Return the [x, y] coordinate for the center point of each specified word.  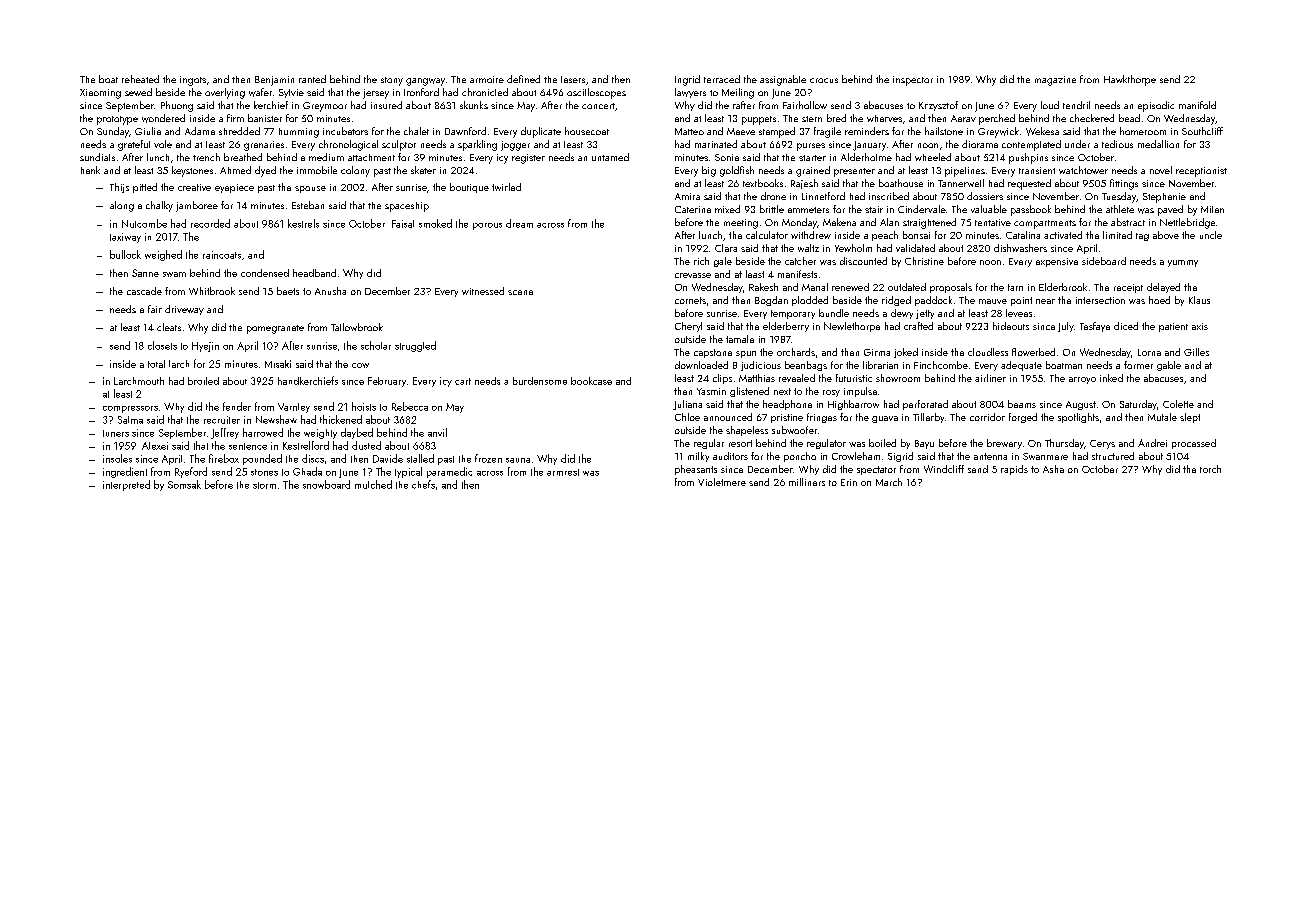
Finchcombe [941, 365]
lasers [573, 79]
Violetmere [722, 482]
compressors [130, 409]
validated [915, 248]
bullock [125, 254]
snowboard [326, 484]
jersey [376, 94]
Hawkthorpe [1130, 80]
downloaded [701, 365]
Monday [799, 223]
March [889, 482]
